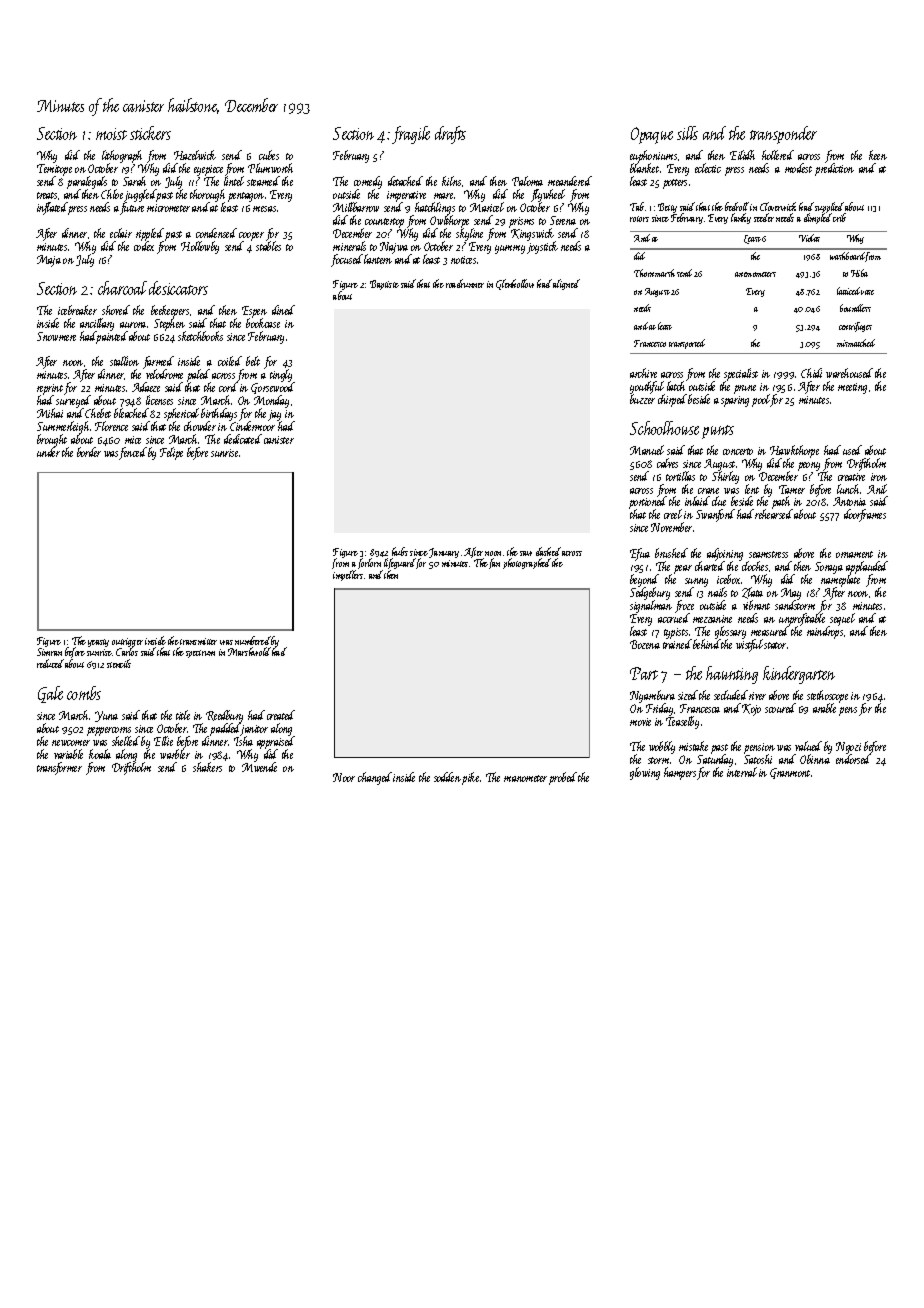 The image size is (924, 1308). I want to click on pike, so click(470, 778).
